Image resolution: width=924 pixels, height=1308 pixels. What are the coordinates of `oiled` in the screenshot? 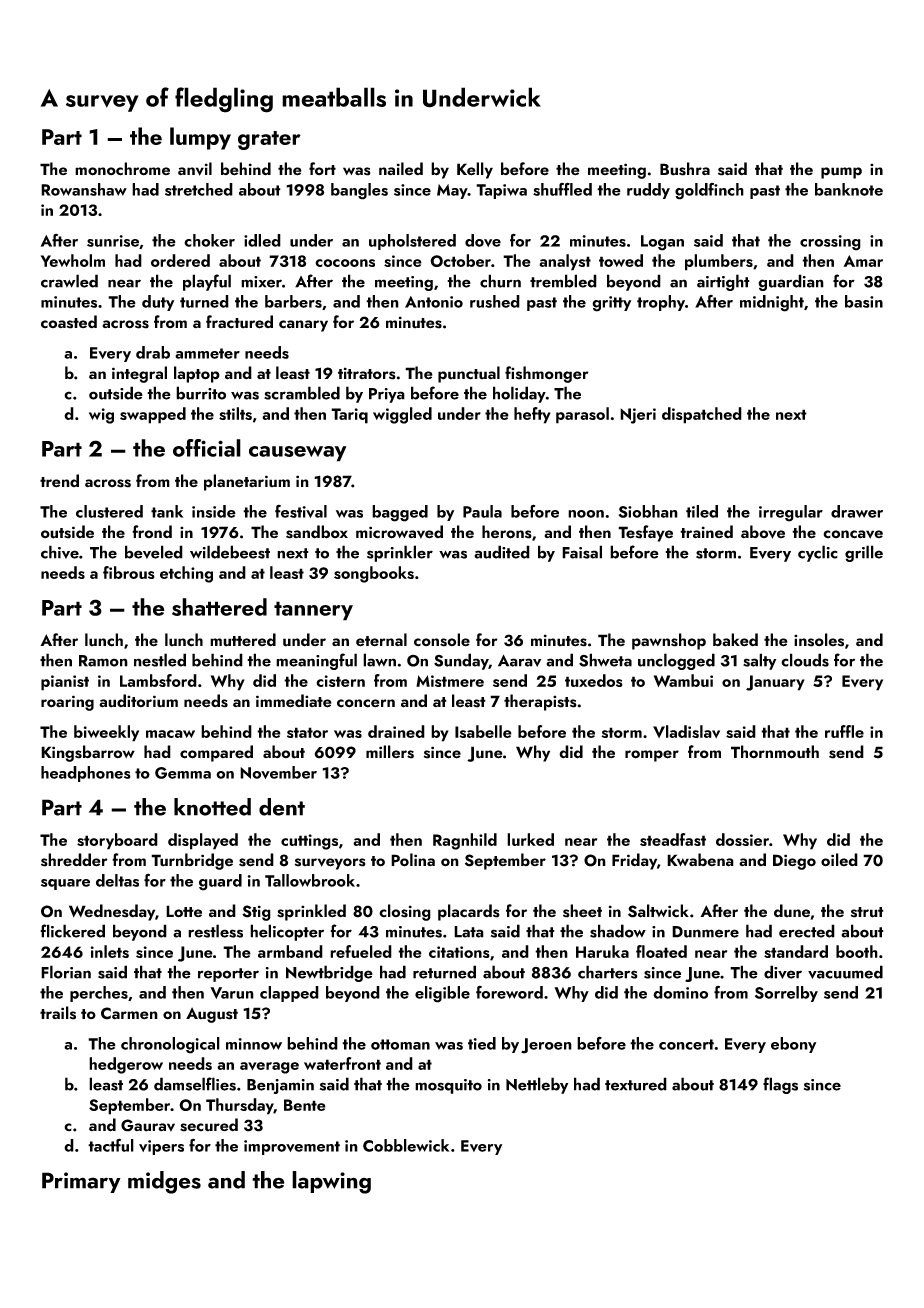 It's located at (839, 860).
